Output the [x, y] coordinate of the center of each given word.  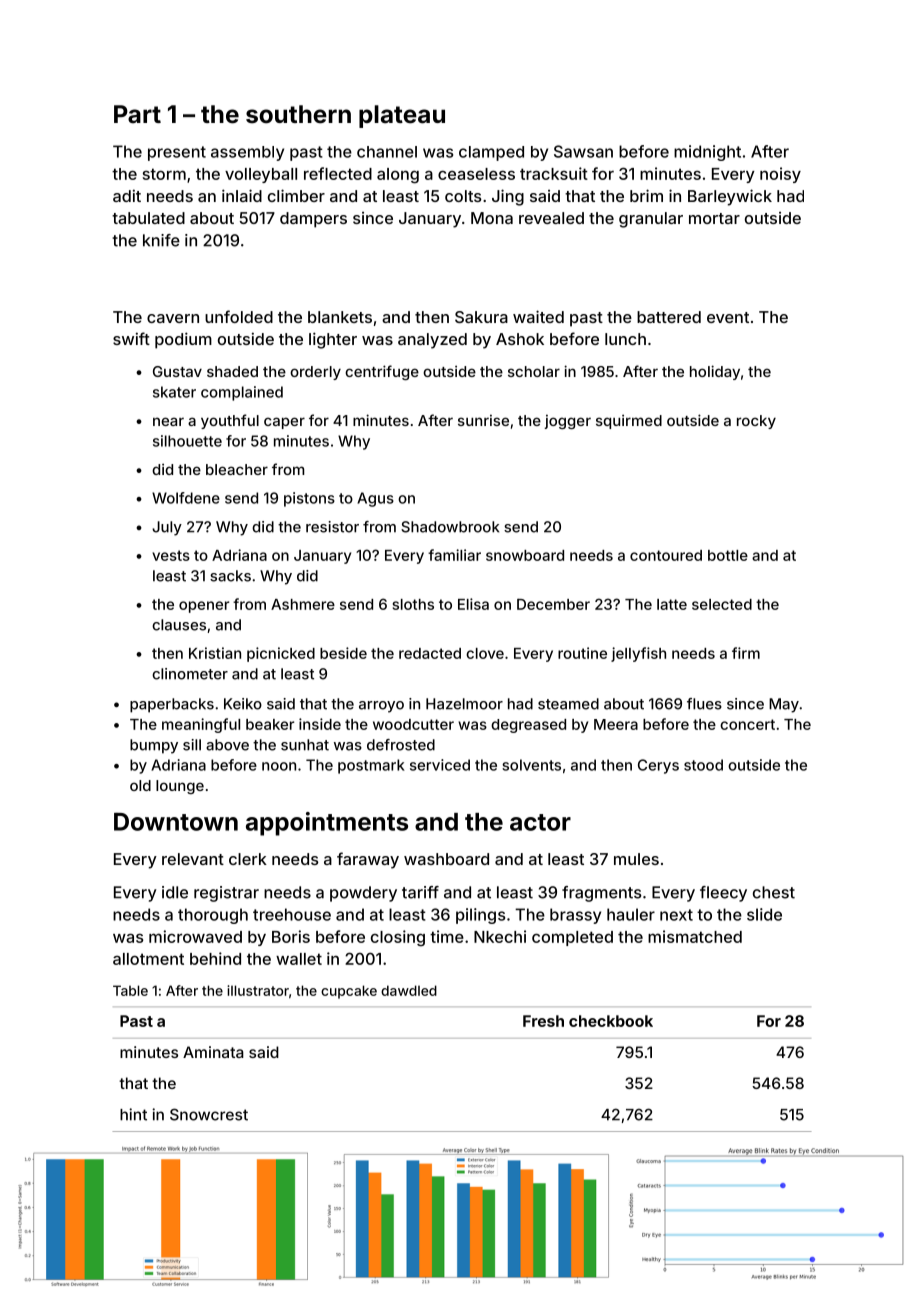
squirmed [629, 421]
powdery [363, 894]
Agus [375, 499]
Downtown [176, 821]
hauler [631, 914]
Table [130, 990]
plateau [402, 116]
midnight [707, 153]
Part [137, 114]
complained [242, 393]
